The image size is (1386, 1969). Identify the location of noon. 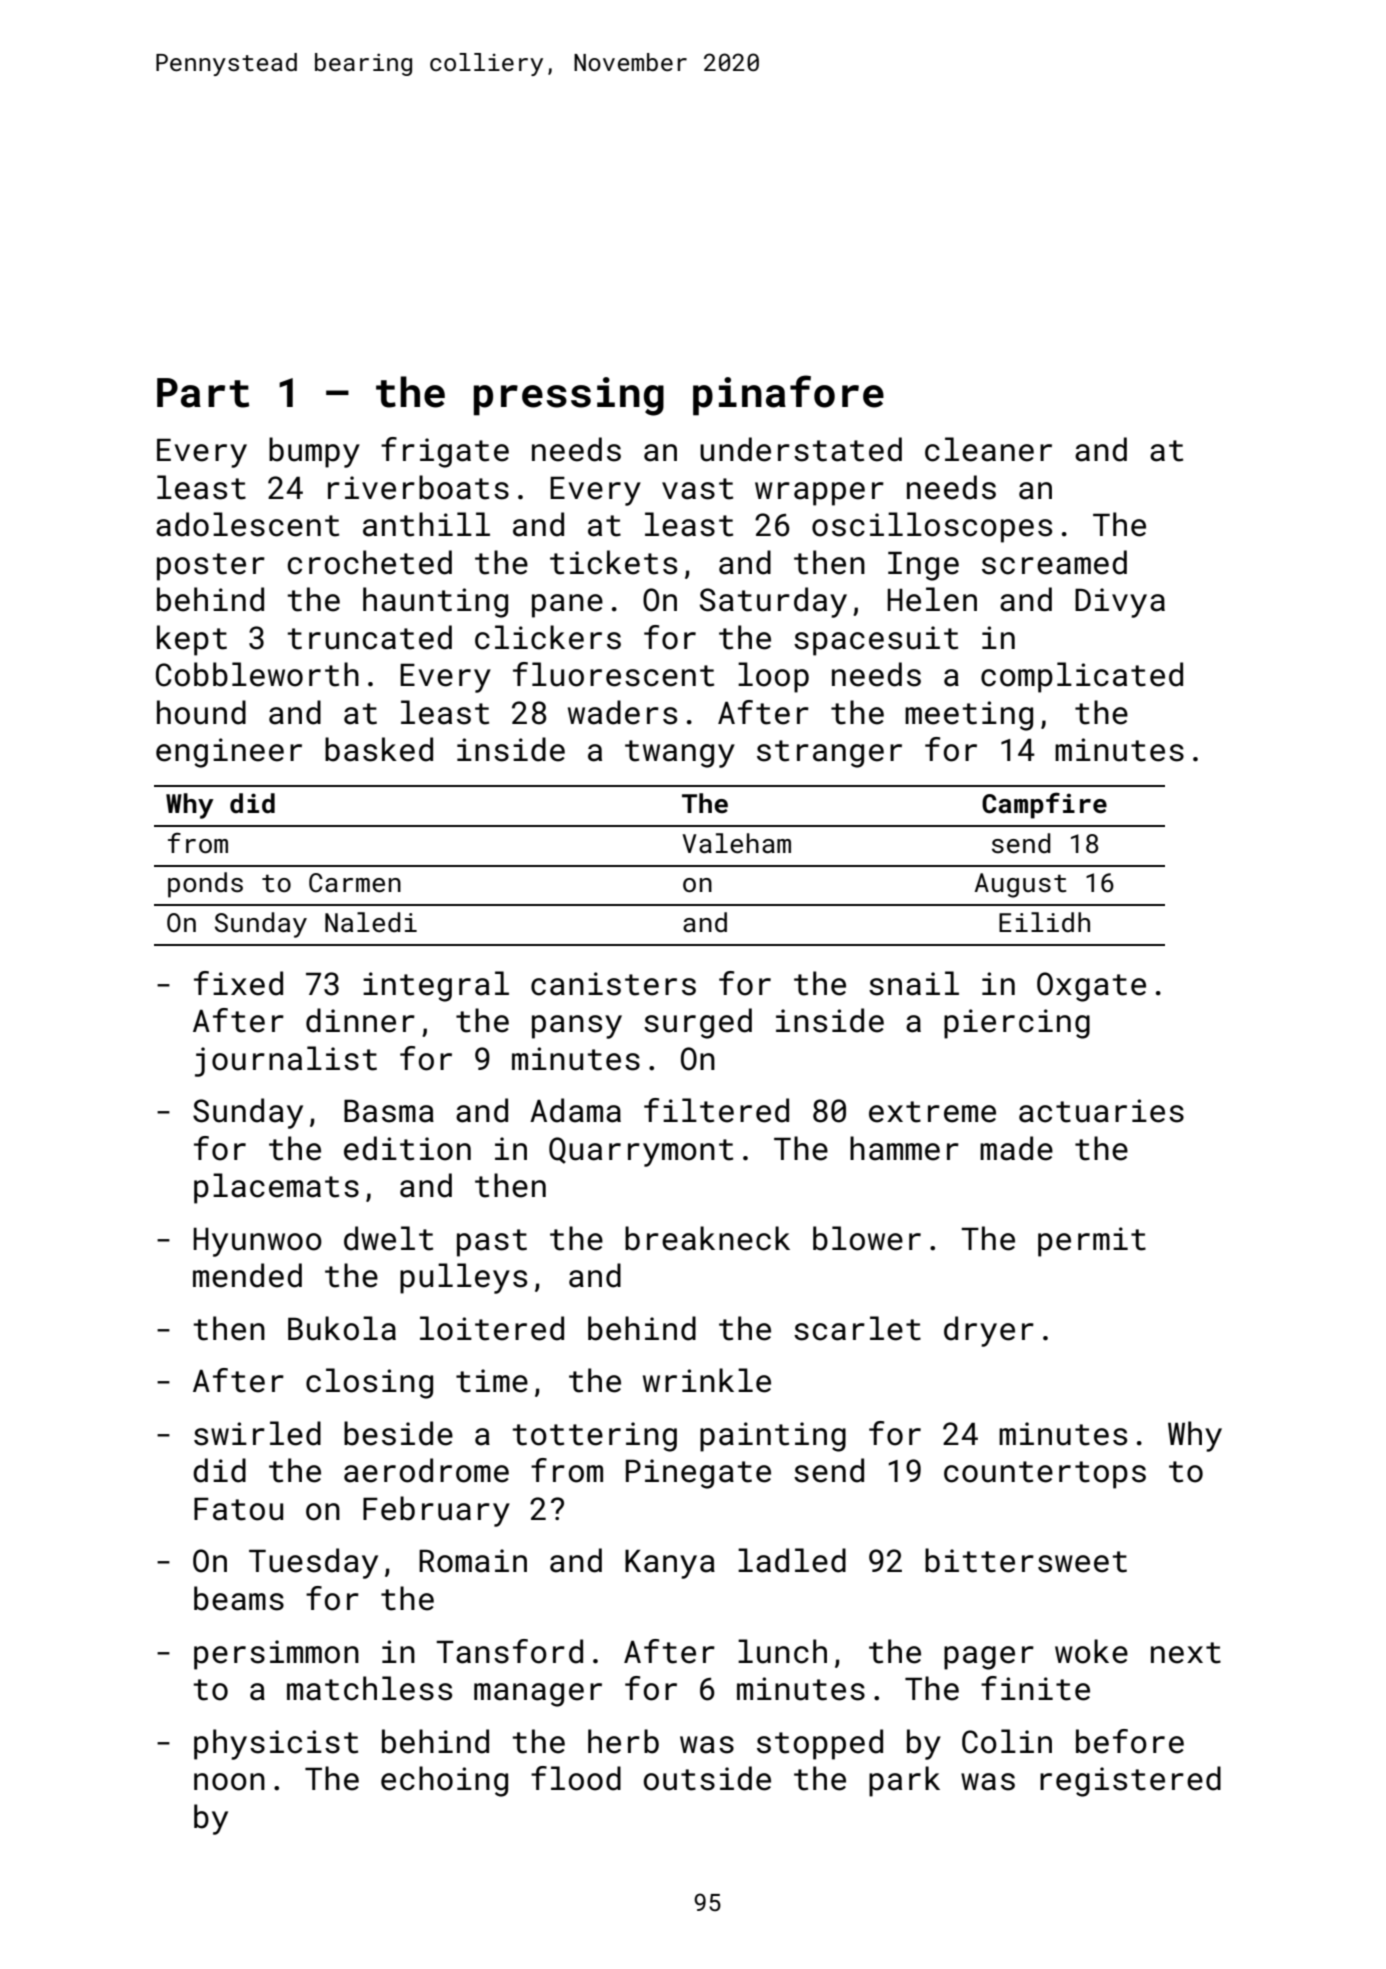
(229, 1782).
